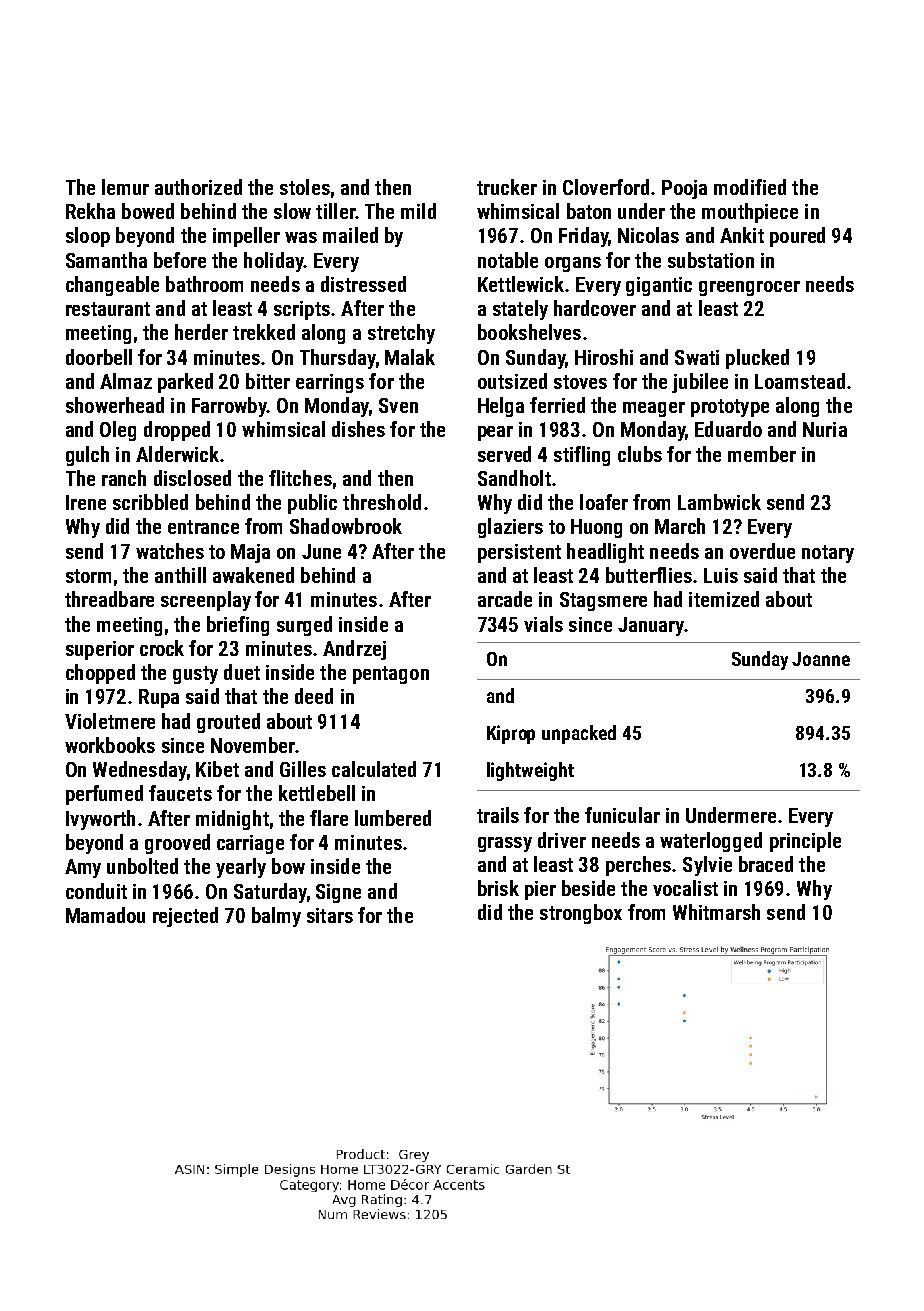 This screenshot has width=924, height=1311. I want to click on threadbare, so click(109, 599).
